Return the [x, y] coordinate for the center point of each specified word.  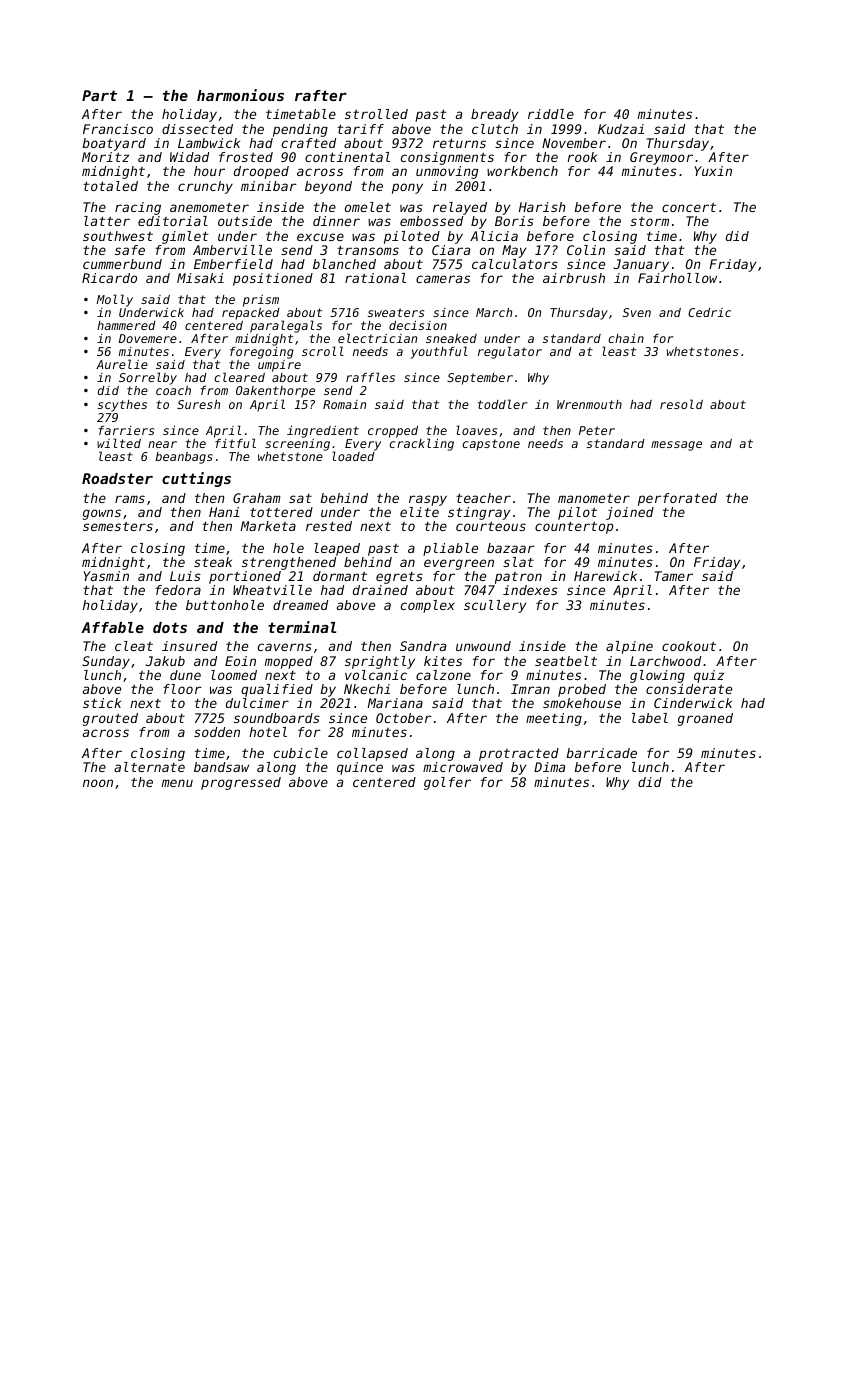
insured [189, 646]
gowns [102, 514]
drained [380, 590]
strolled [376, 114]
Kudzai [621, 129]
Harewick [605, 576]
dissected [197, 129]
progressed [241, 783]
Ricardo [109, 278]
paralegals [286, 326]
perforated [677, 499]
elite [419, 512]
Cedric [709, 312]
